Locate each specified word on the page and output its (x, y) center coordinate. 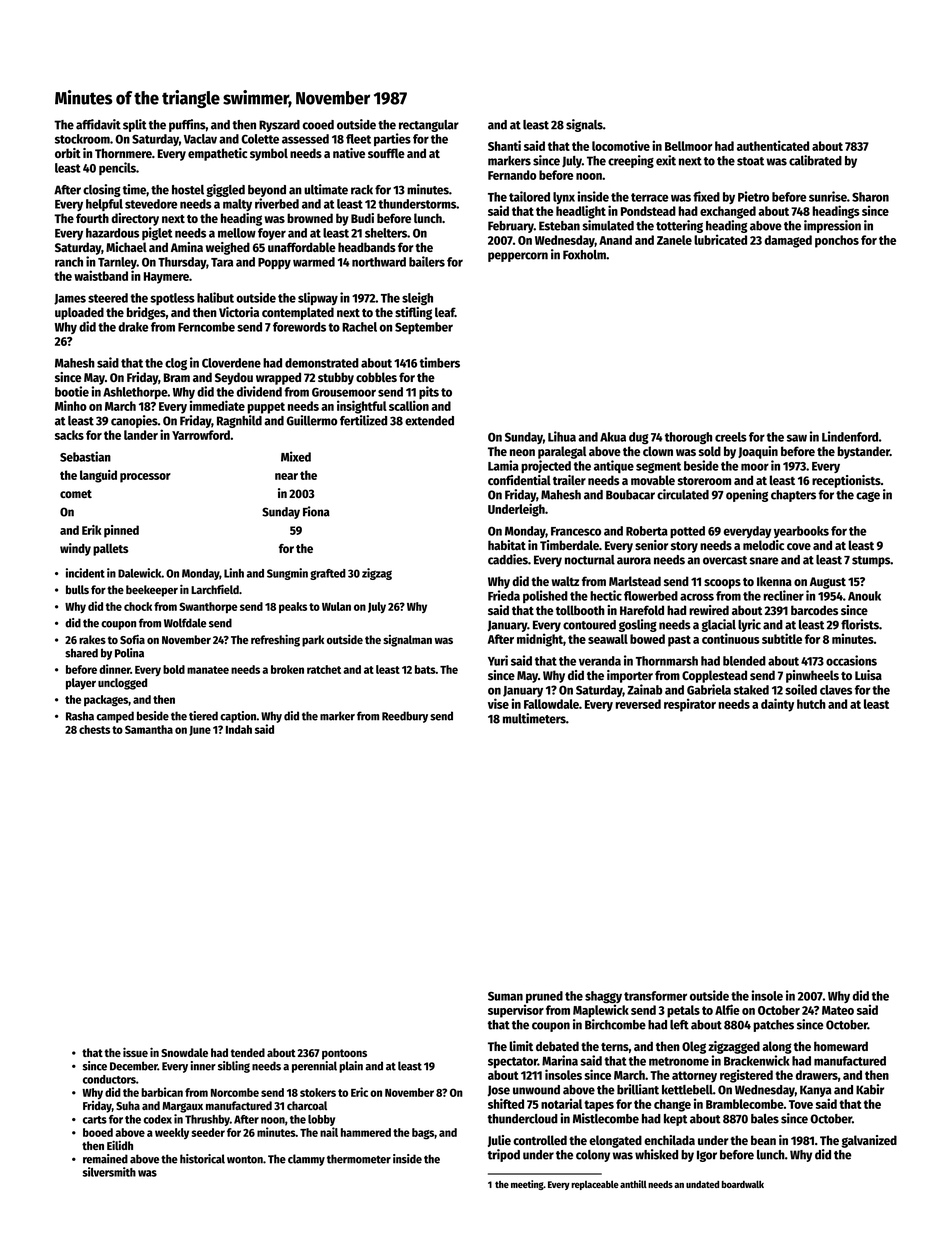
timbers (440, 362)
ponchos (837, 241)
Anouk (864, 596)
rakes (92, 639)
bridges (146, 313)
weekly (172, 1133)
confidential (519, 480)
